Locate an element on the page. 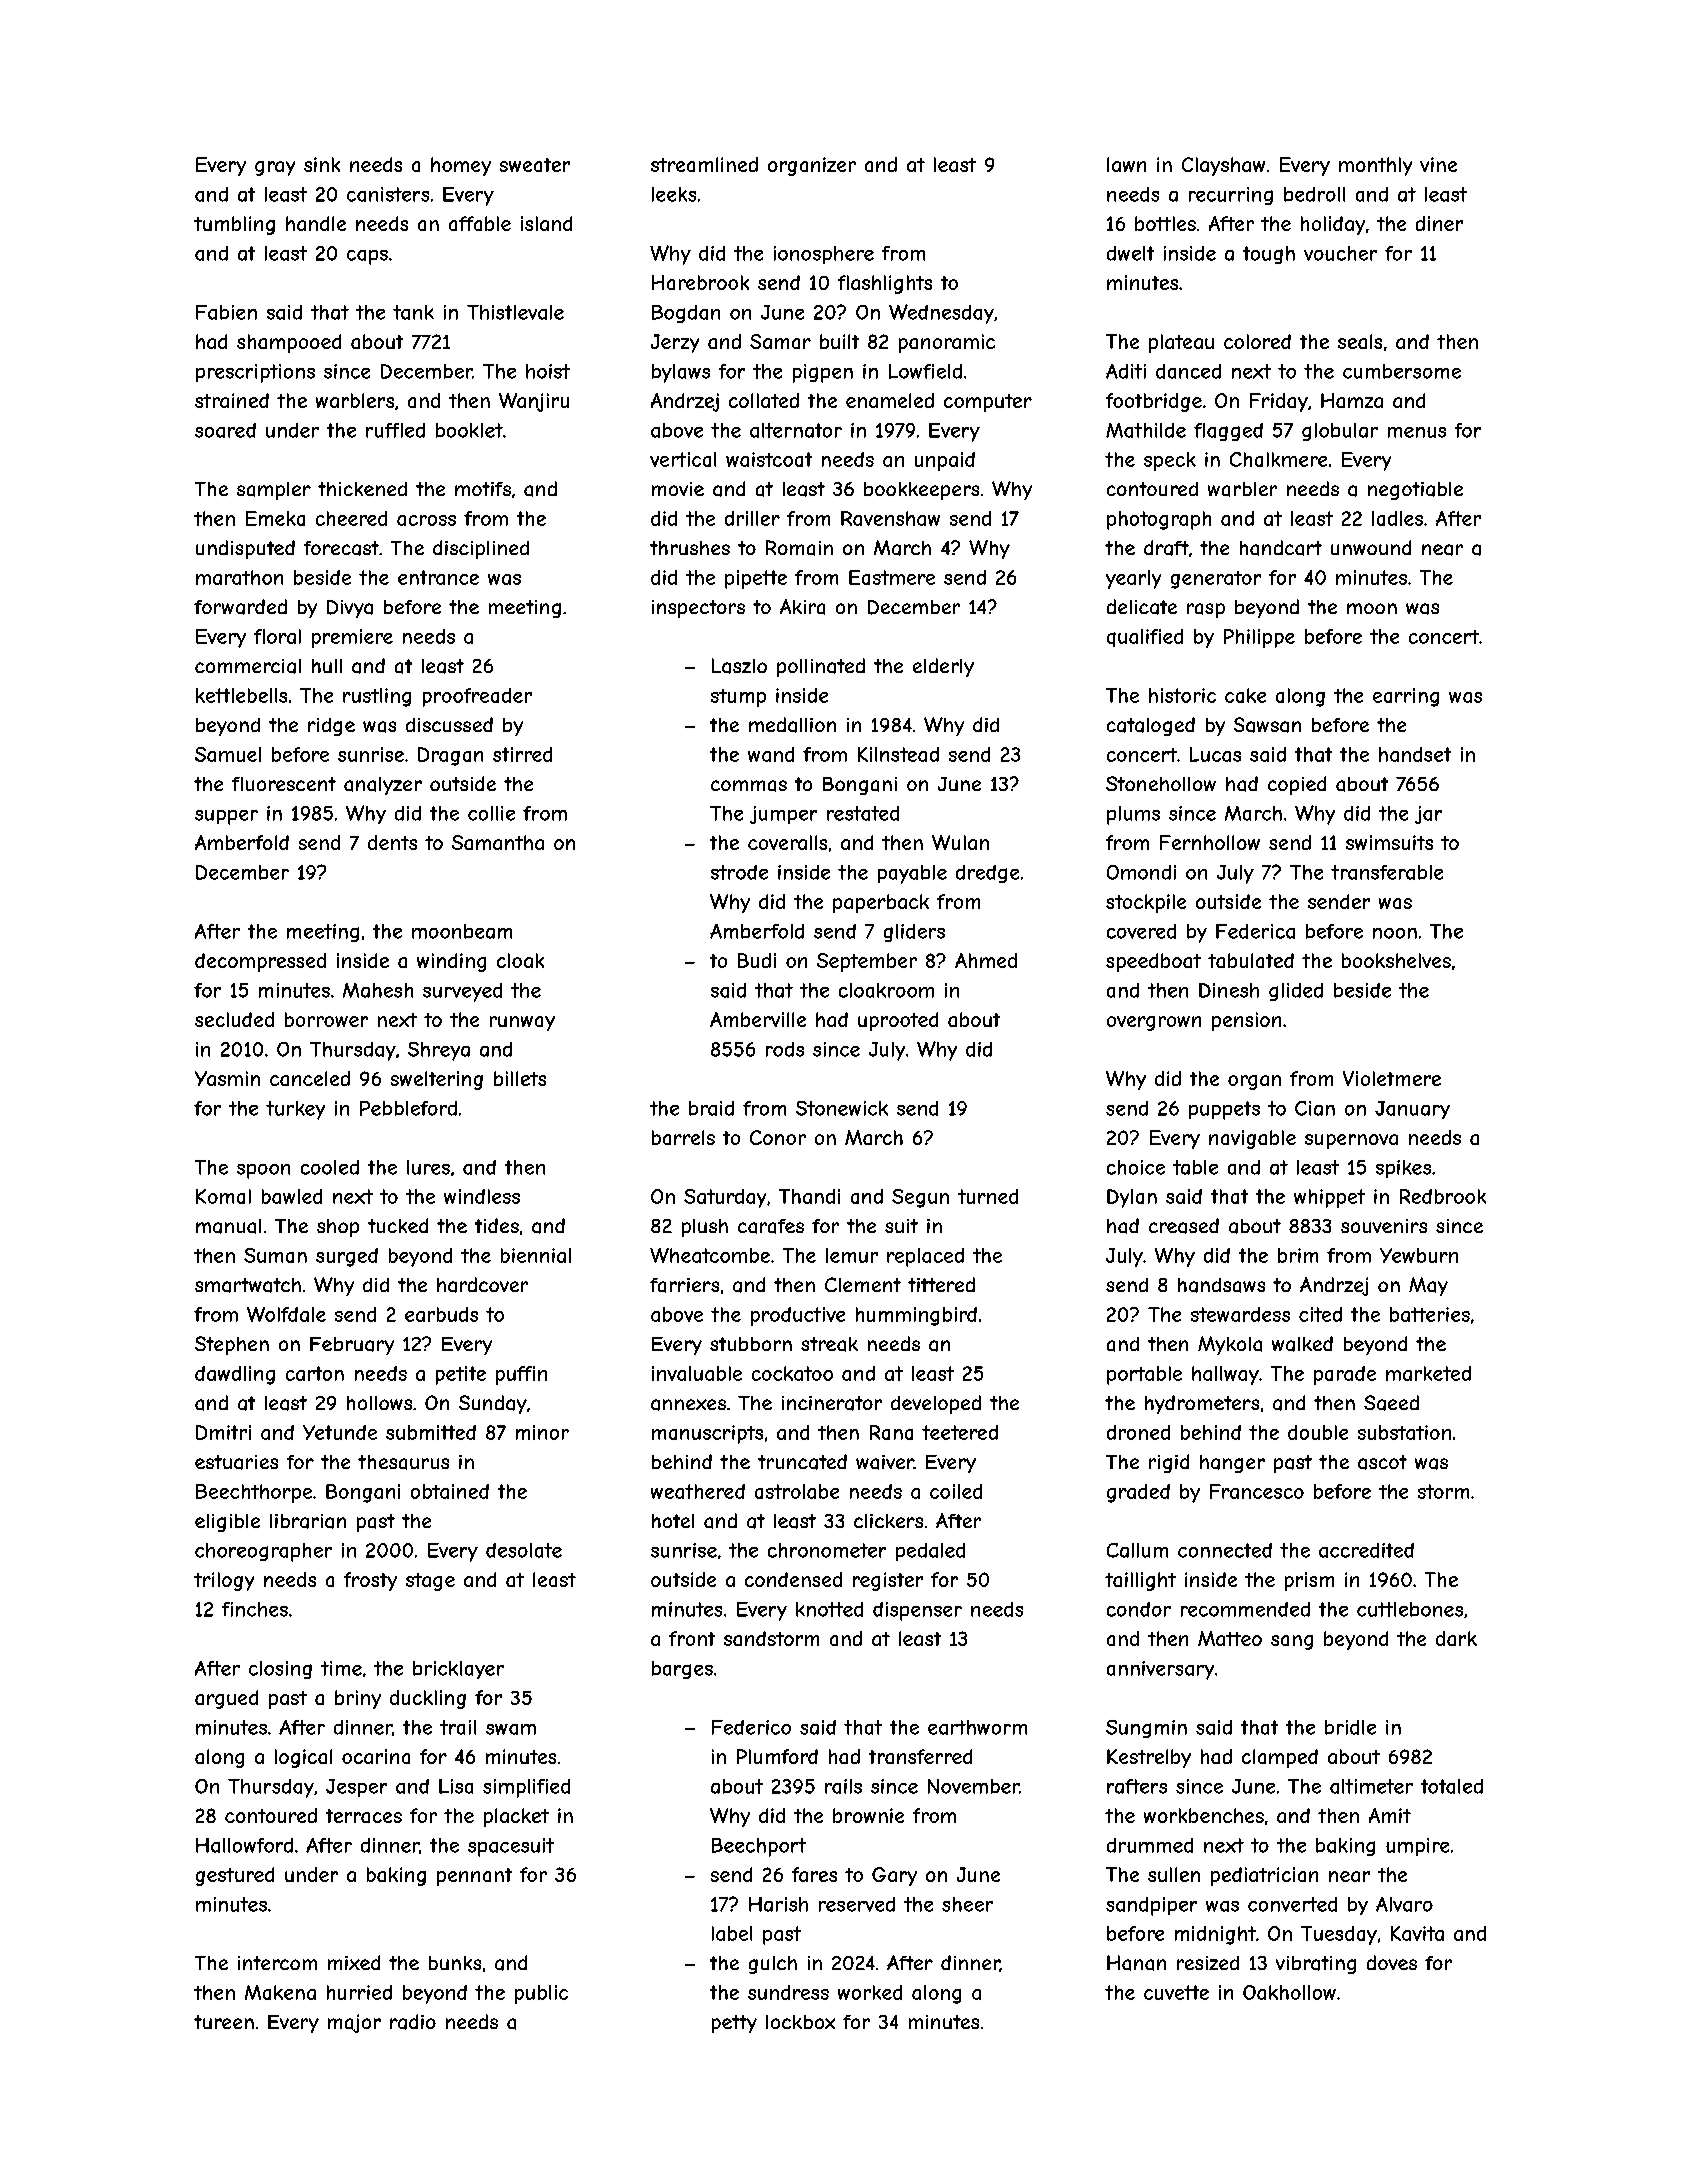 The image size is (1683, 2178). Stephen is located at coordinates (232, 1345).
